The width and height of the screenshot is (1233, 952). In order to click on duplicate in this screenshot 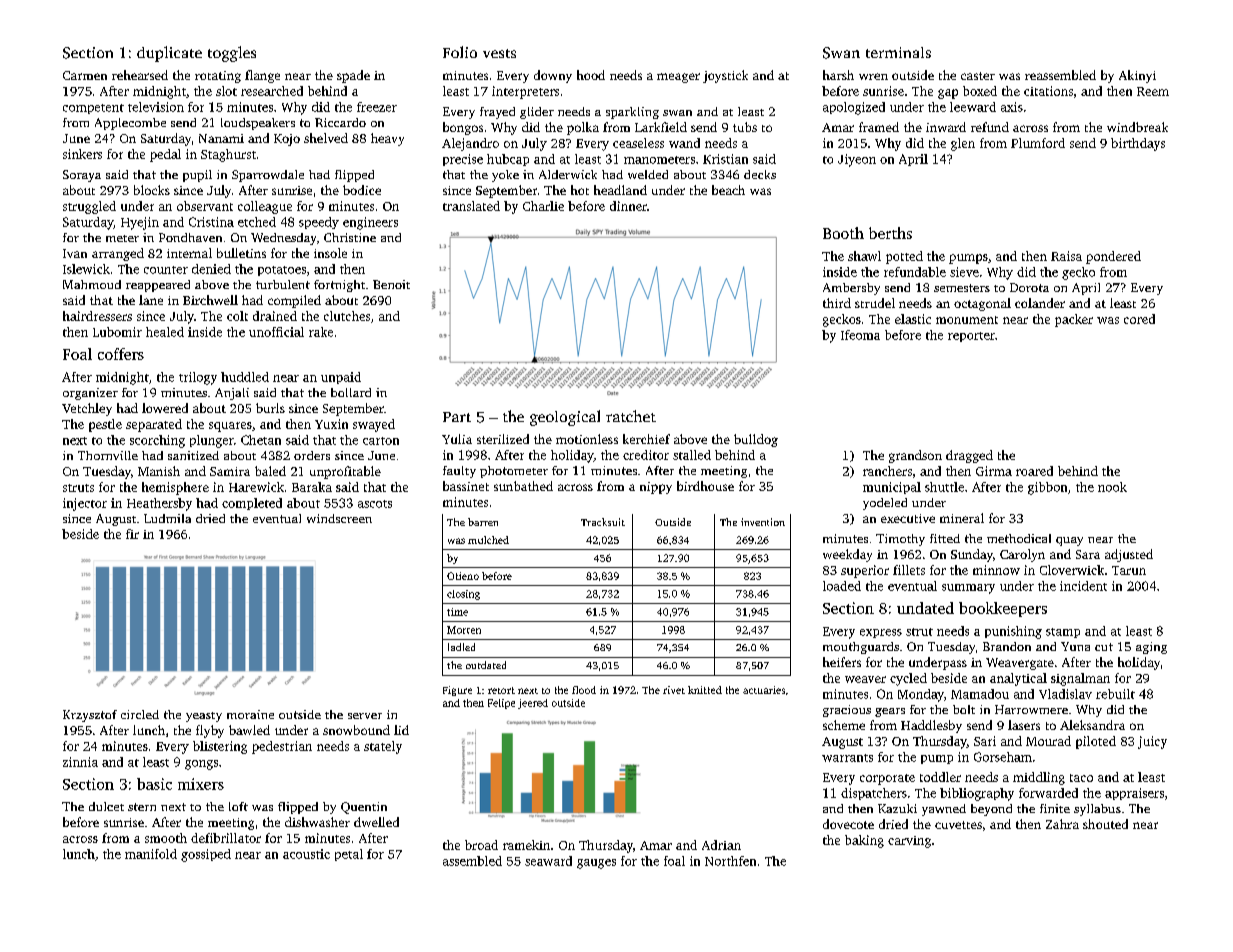, I will do `click(169, 54)`.
